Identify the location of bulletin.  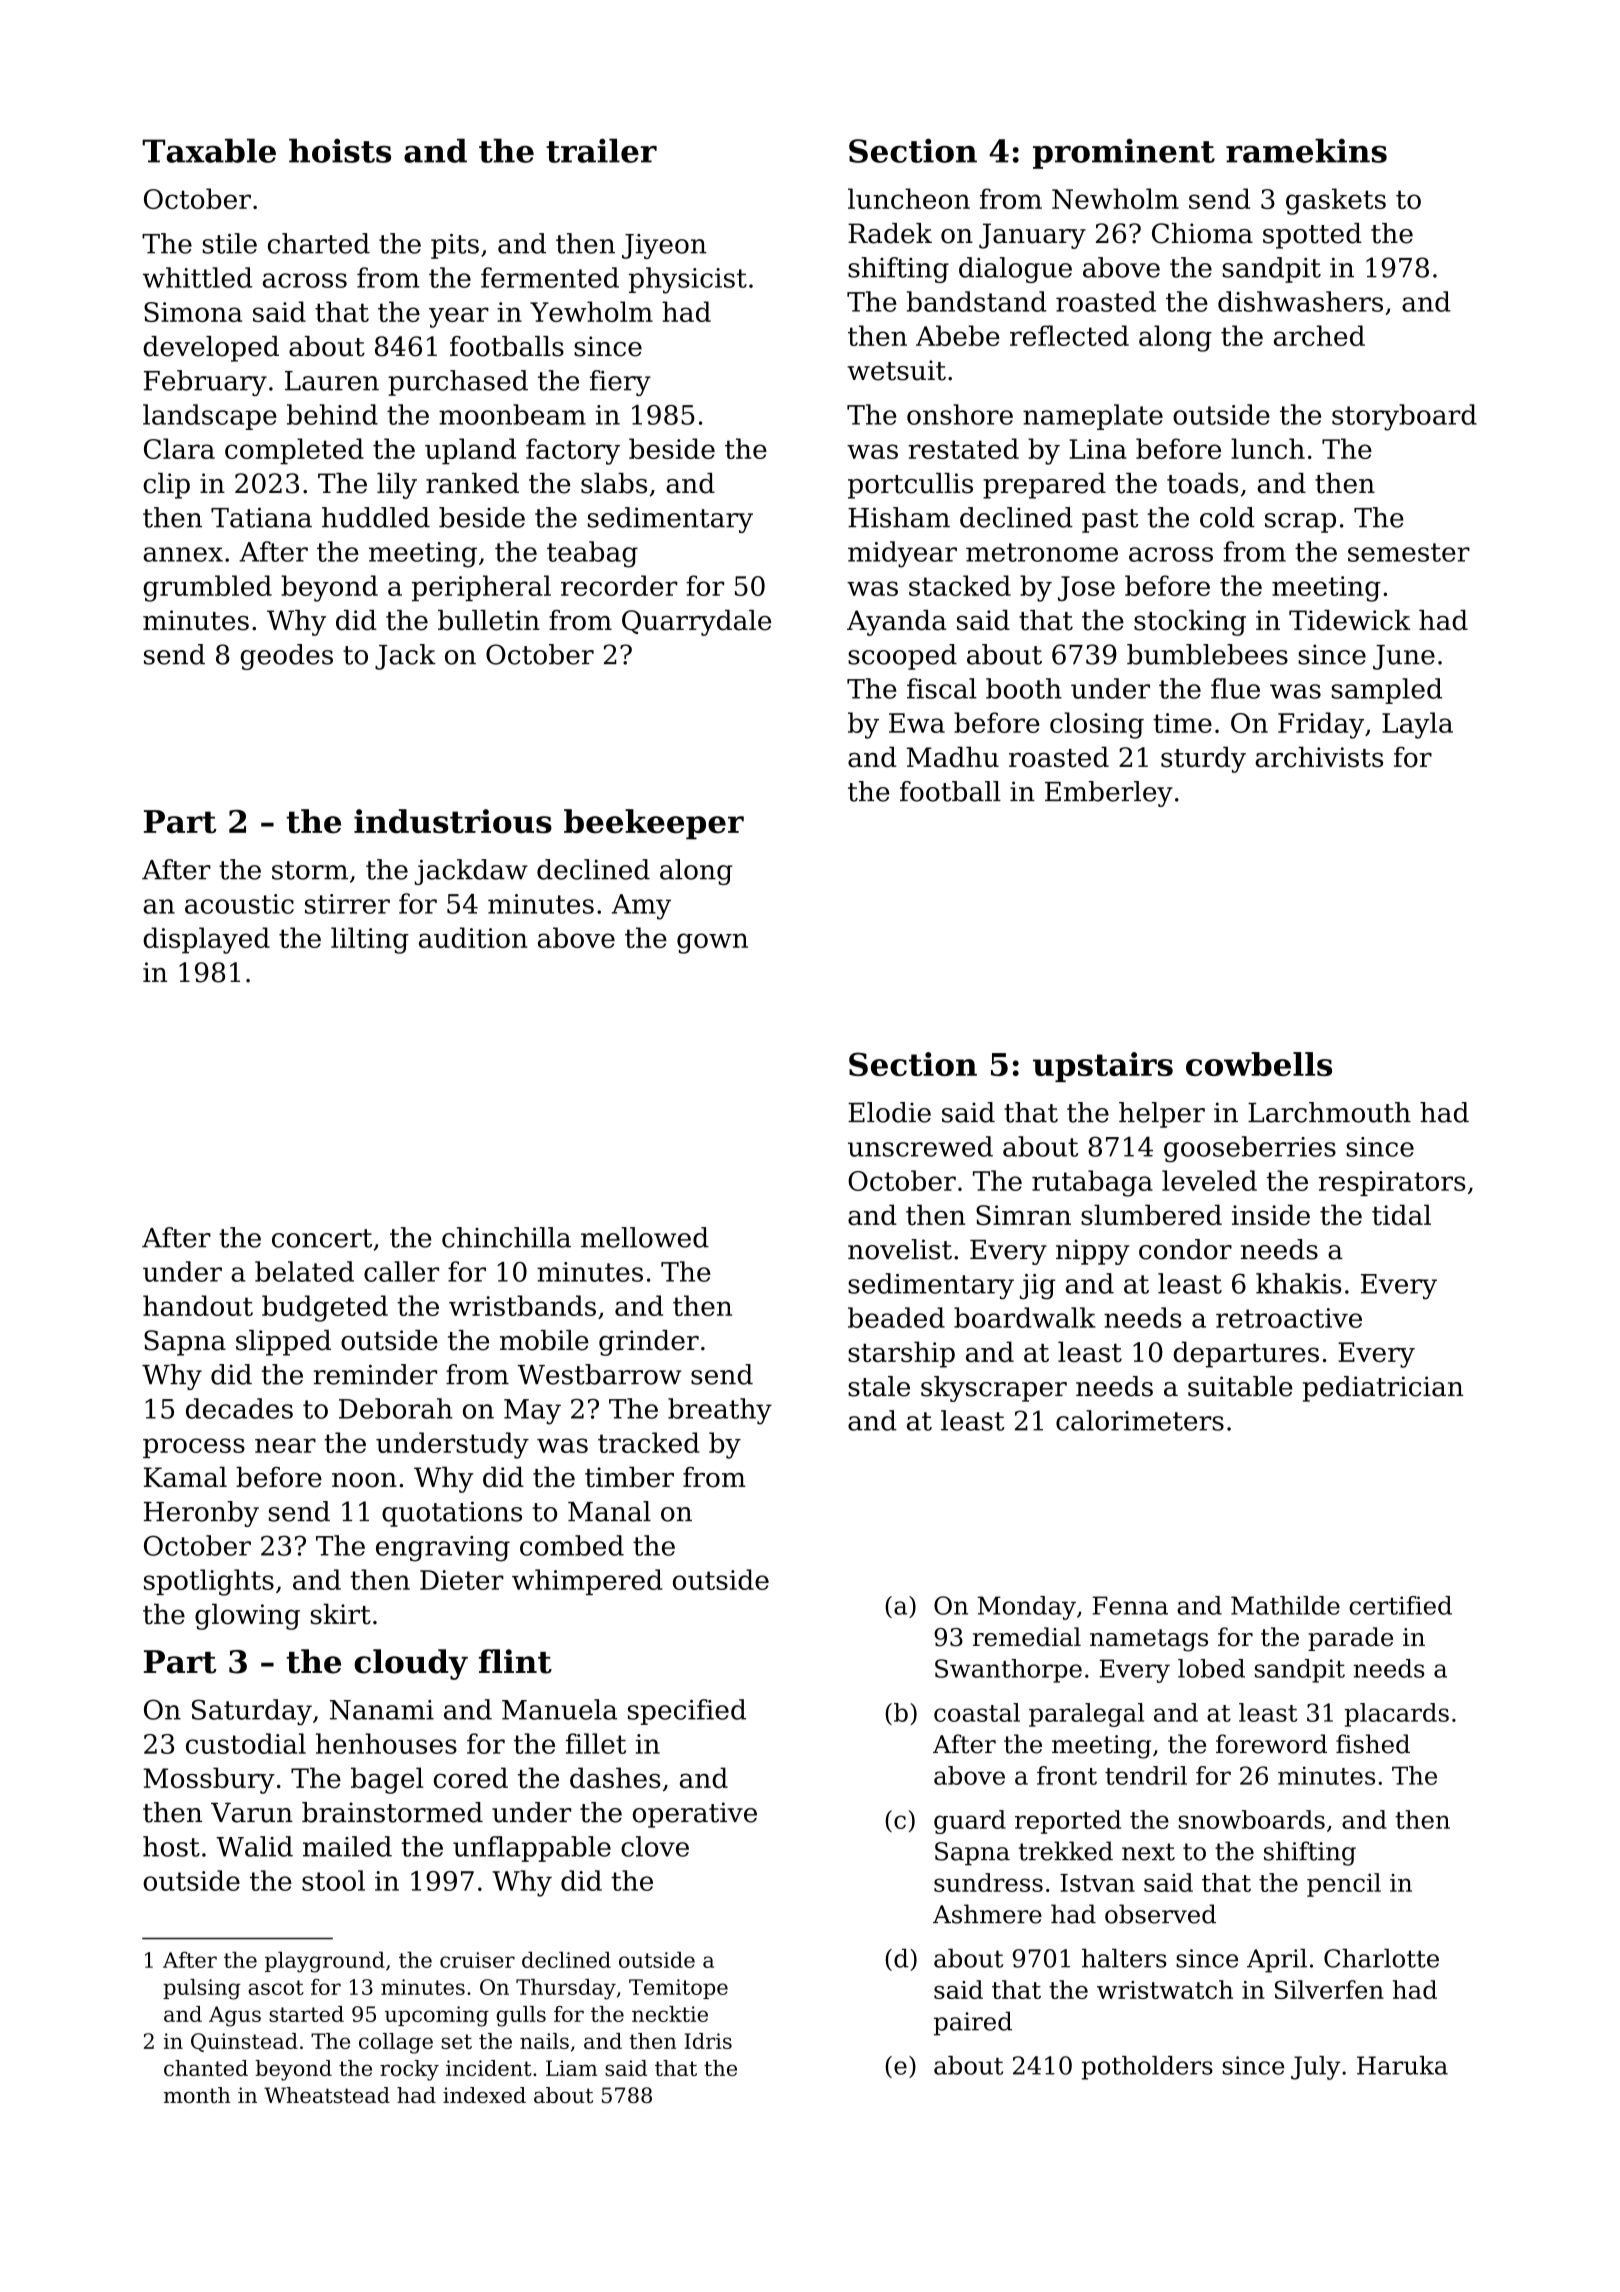
(489, 620).
